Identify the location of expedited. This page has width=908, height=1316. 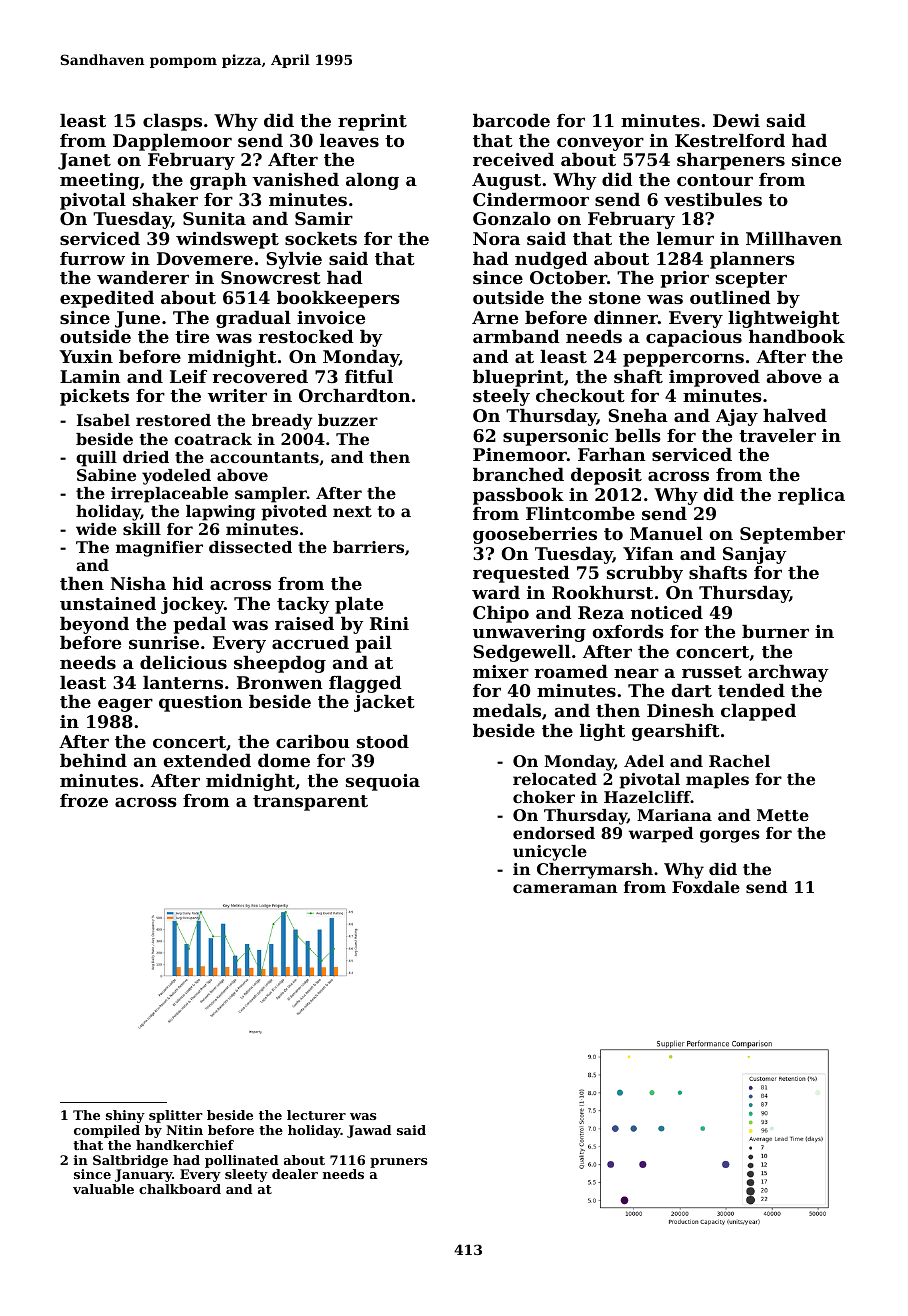
(107, 299).
